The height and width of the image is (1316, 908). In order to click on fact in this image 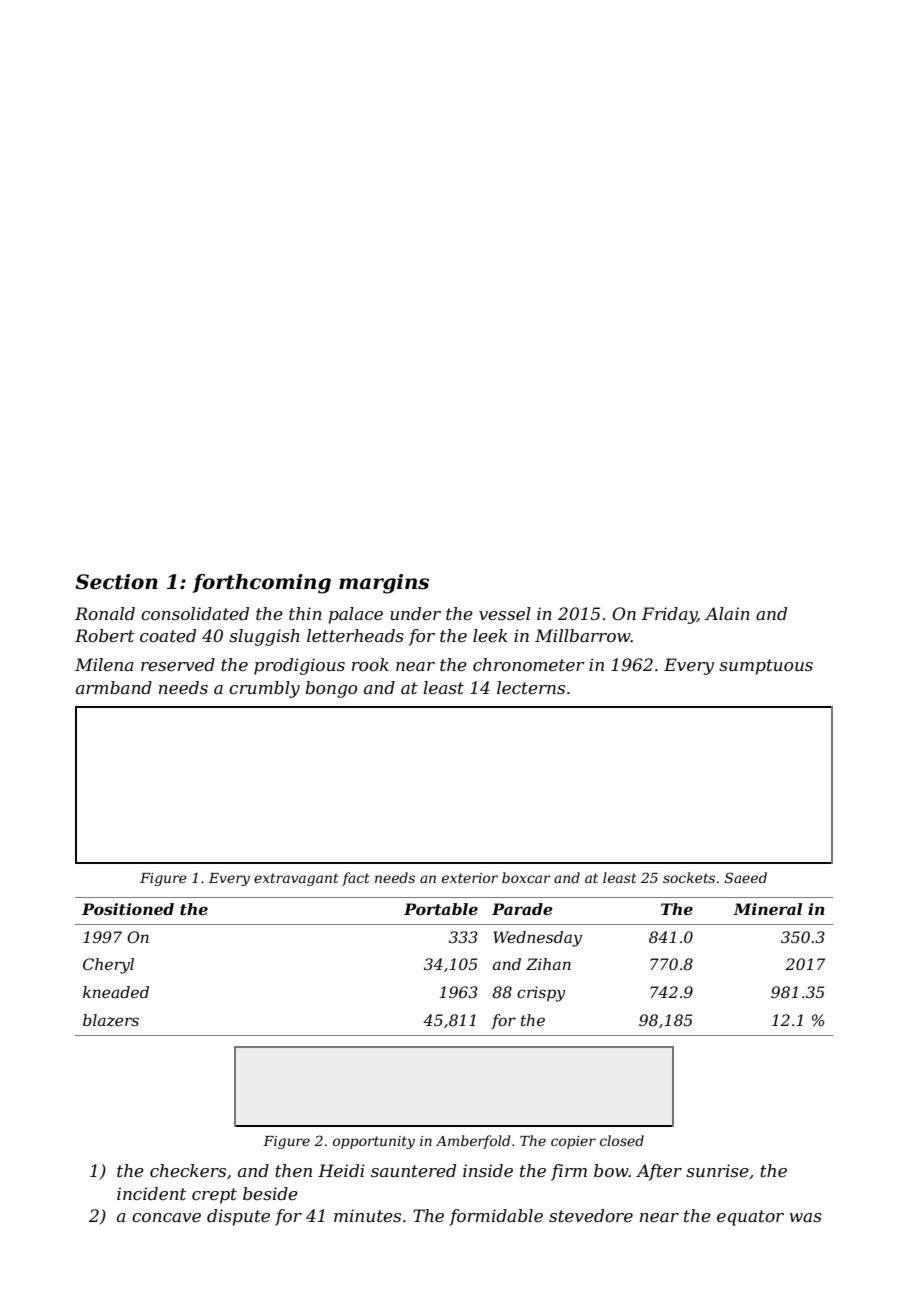, I will do `click(356, 879)`.
